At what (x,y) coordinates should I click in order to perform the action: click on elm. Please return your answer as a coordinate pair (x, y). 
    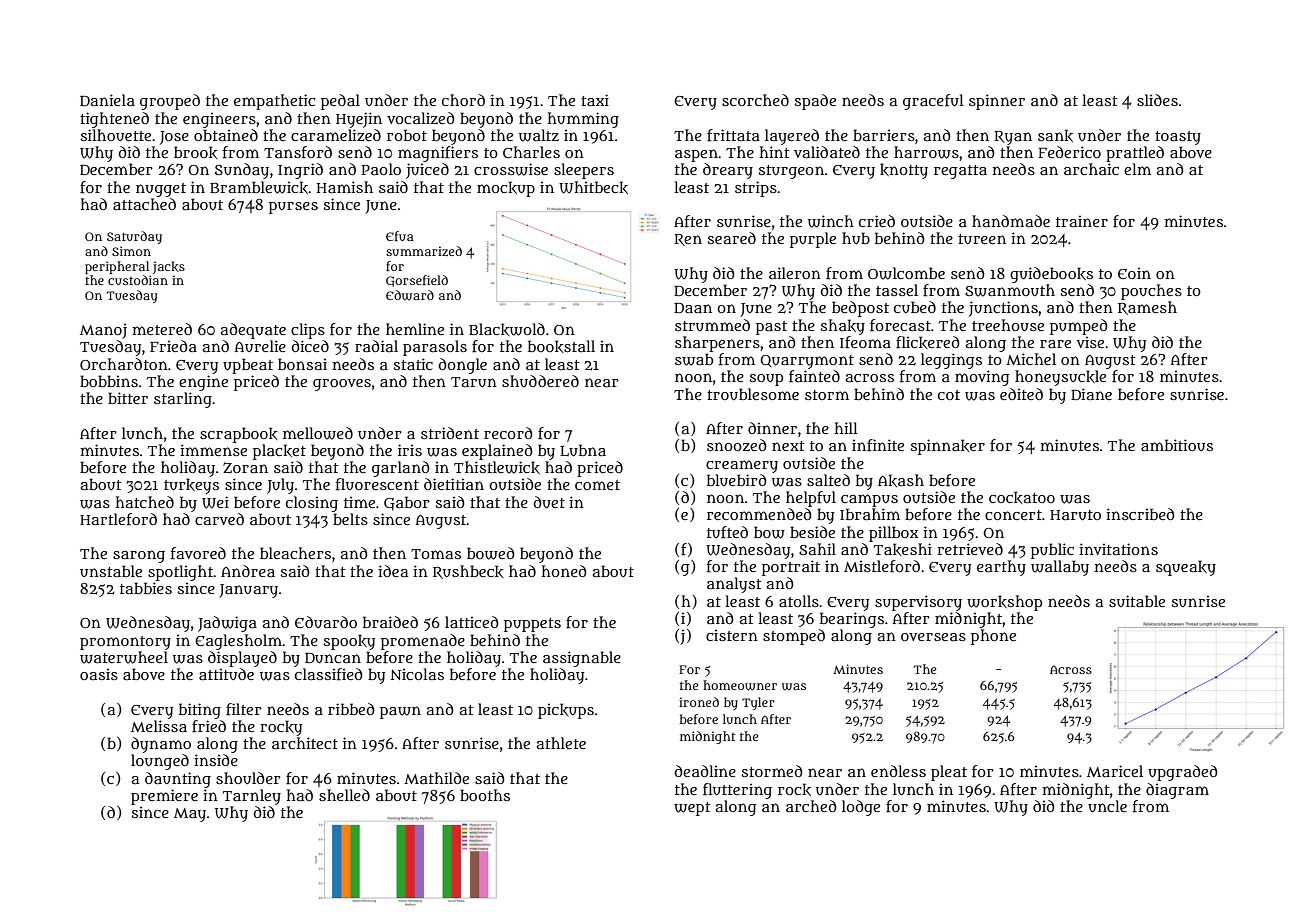
    Looking at the image, I should click on (1137, 169).
